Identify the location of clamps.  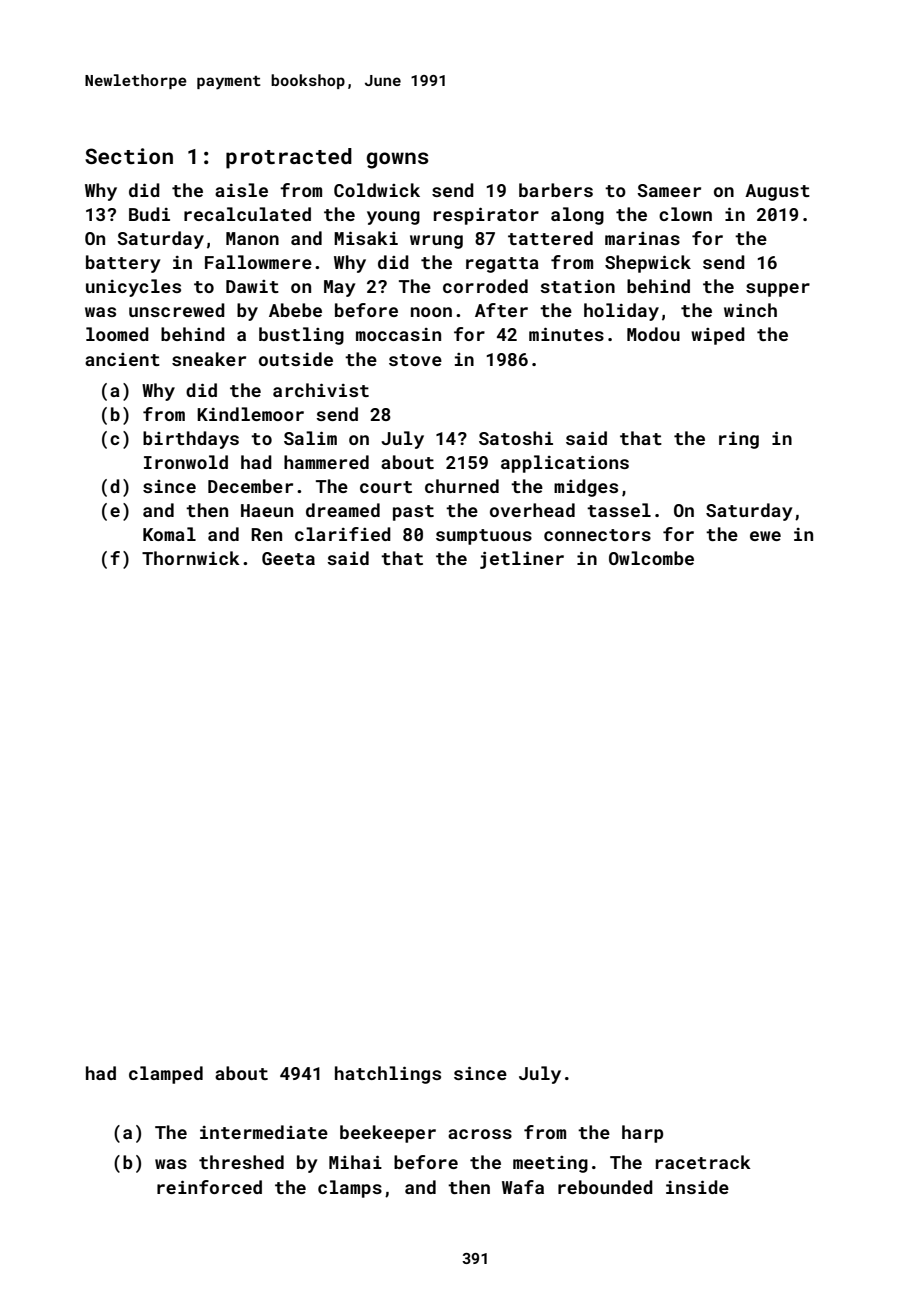
(350, 1189).
